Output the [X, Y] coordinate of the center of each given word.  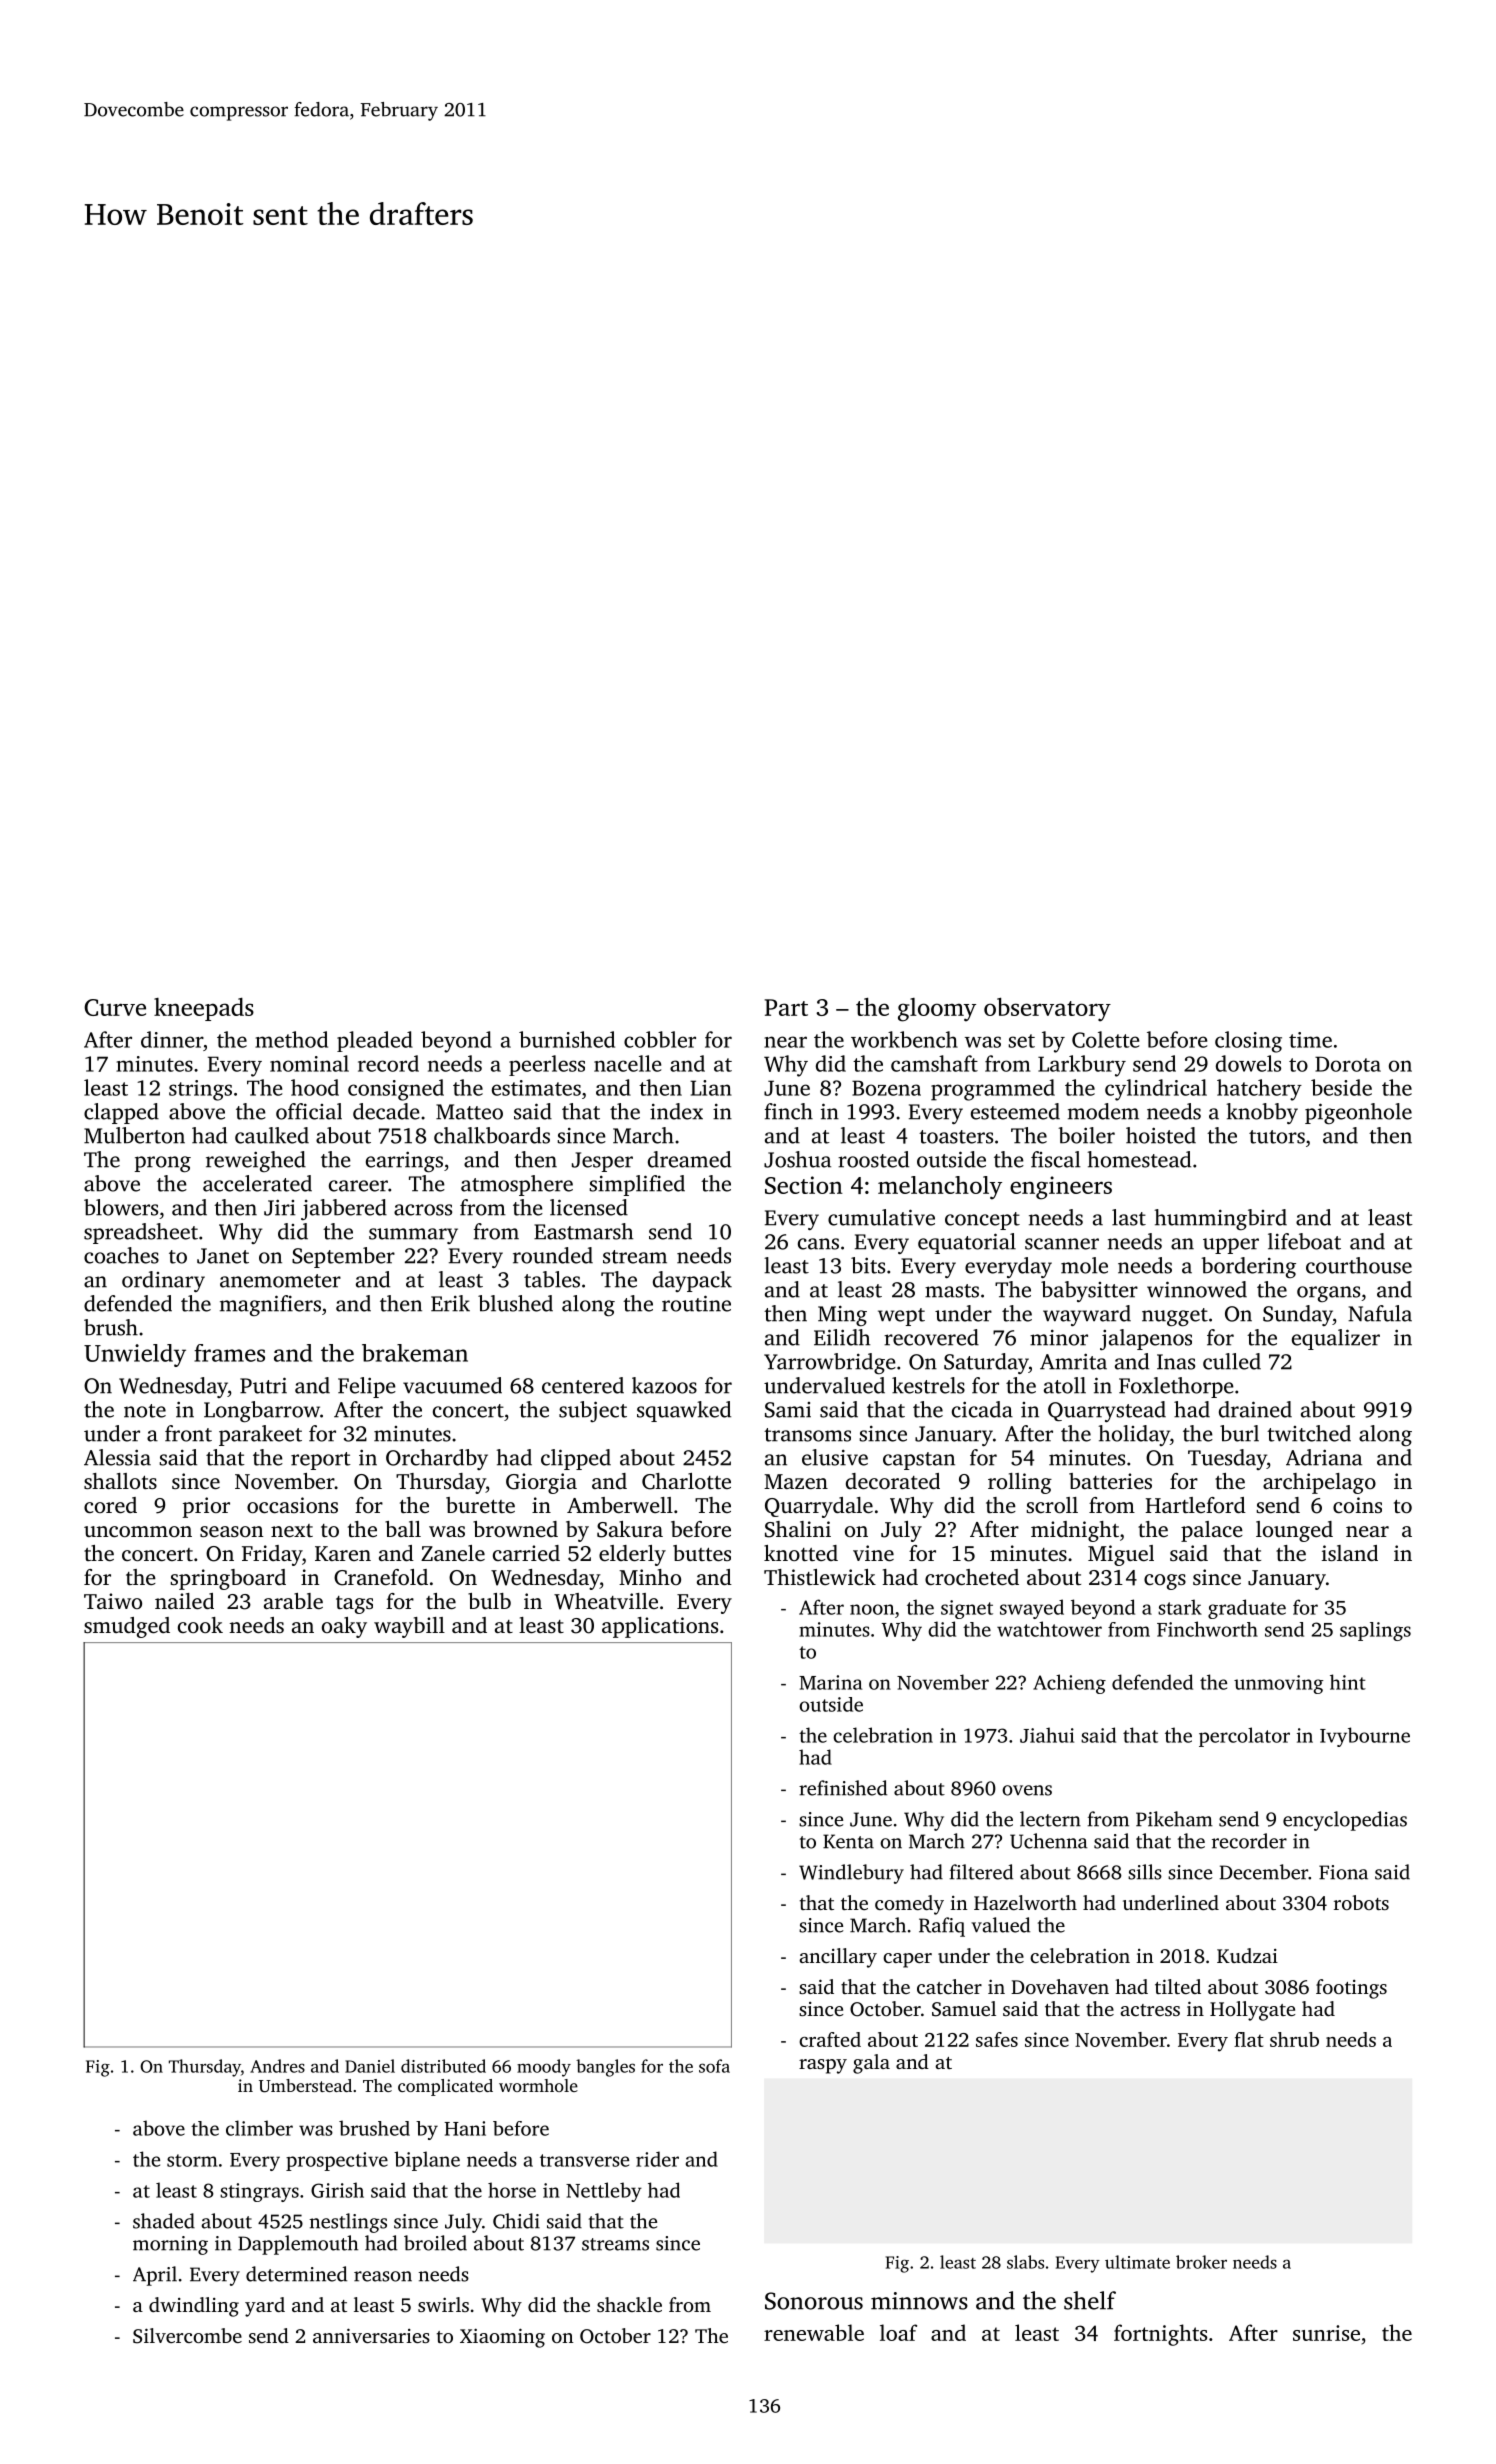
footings [1351, 1989]
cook [200, 1625]
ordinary [163, 1281]
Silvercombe [187, 2336]
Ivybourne [1365, 1737]
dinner [172, 1039]
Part [786, 1007]
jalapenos [1146, 1340]
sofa [714, 2066]
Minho [650, 1577]
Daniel [370, 2066]
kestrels [928, 1385]
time [1310, 1040]
